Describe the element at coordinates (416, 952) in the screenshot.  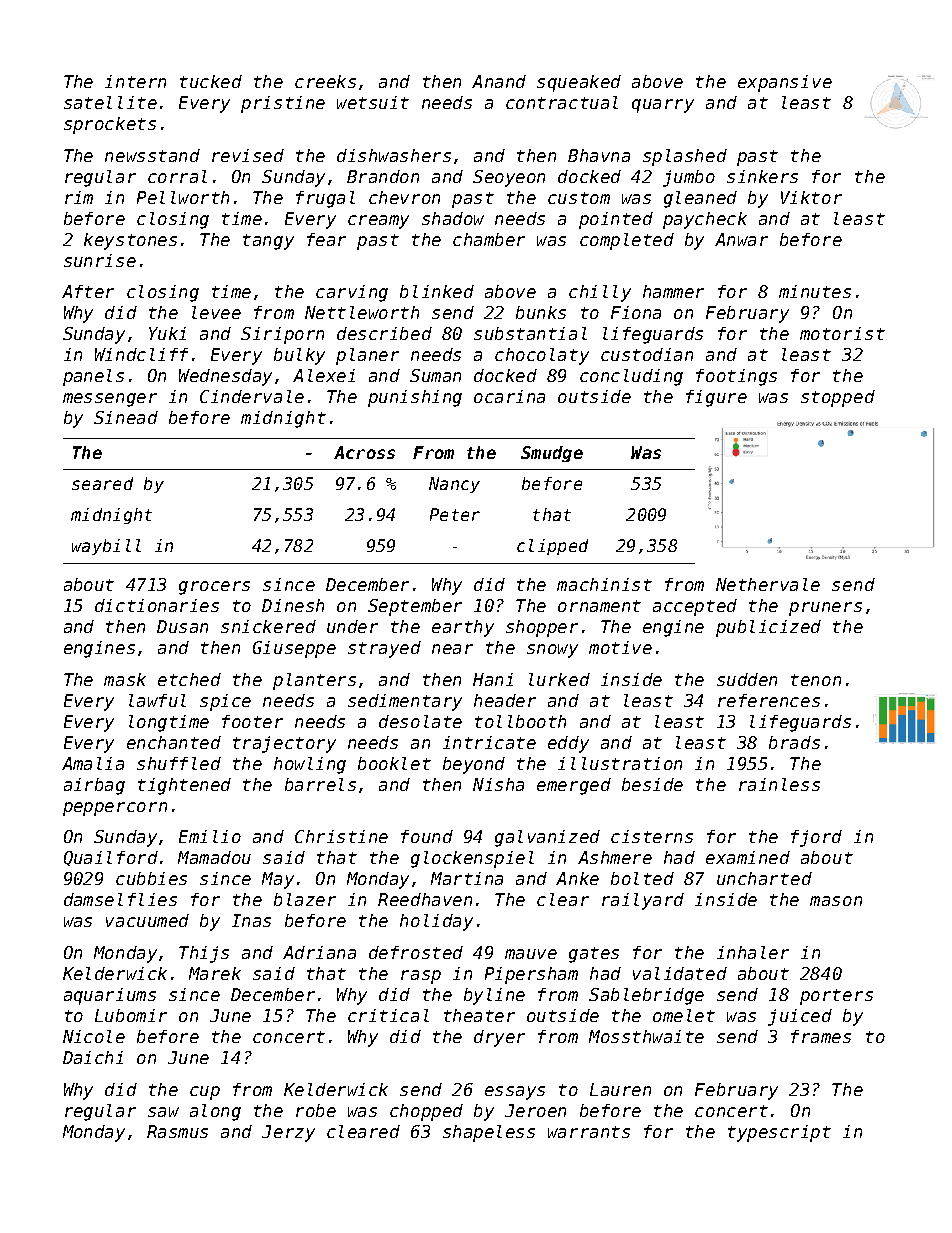
I see `defrosted` at that location.
